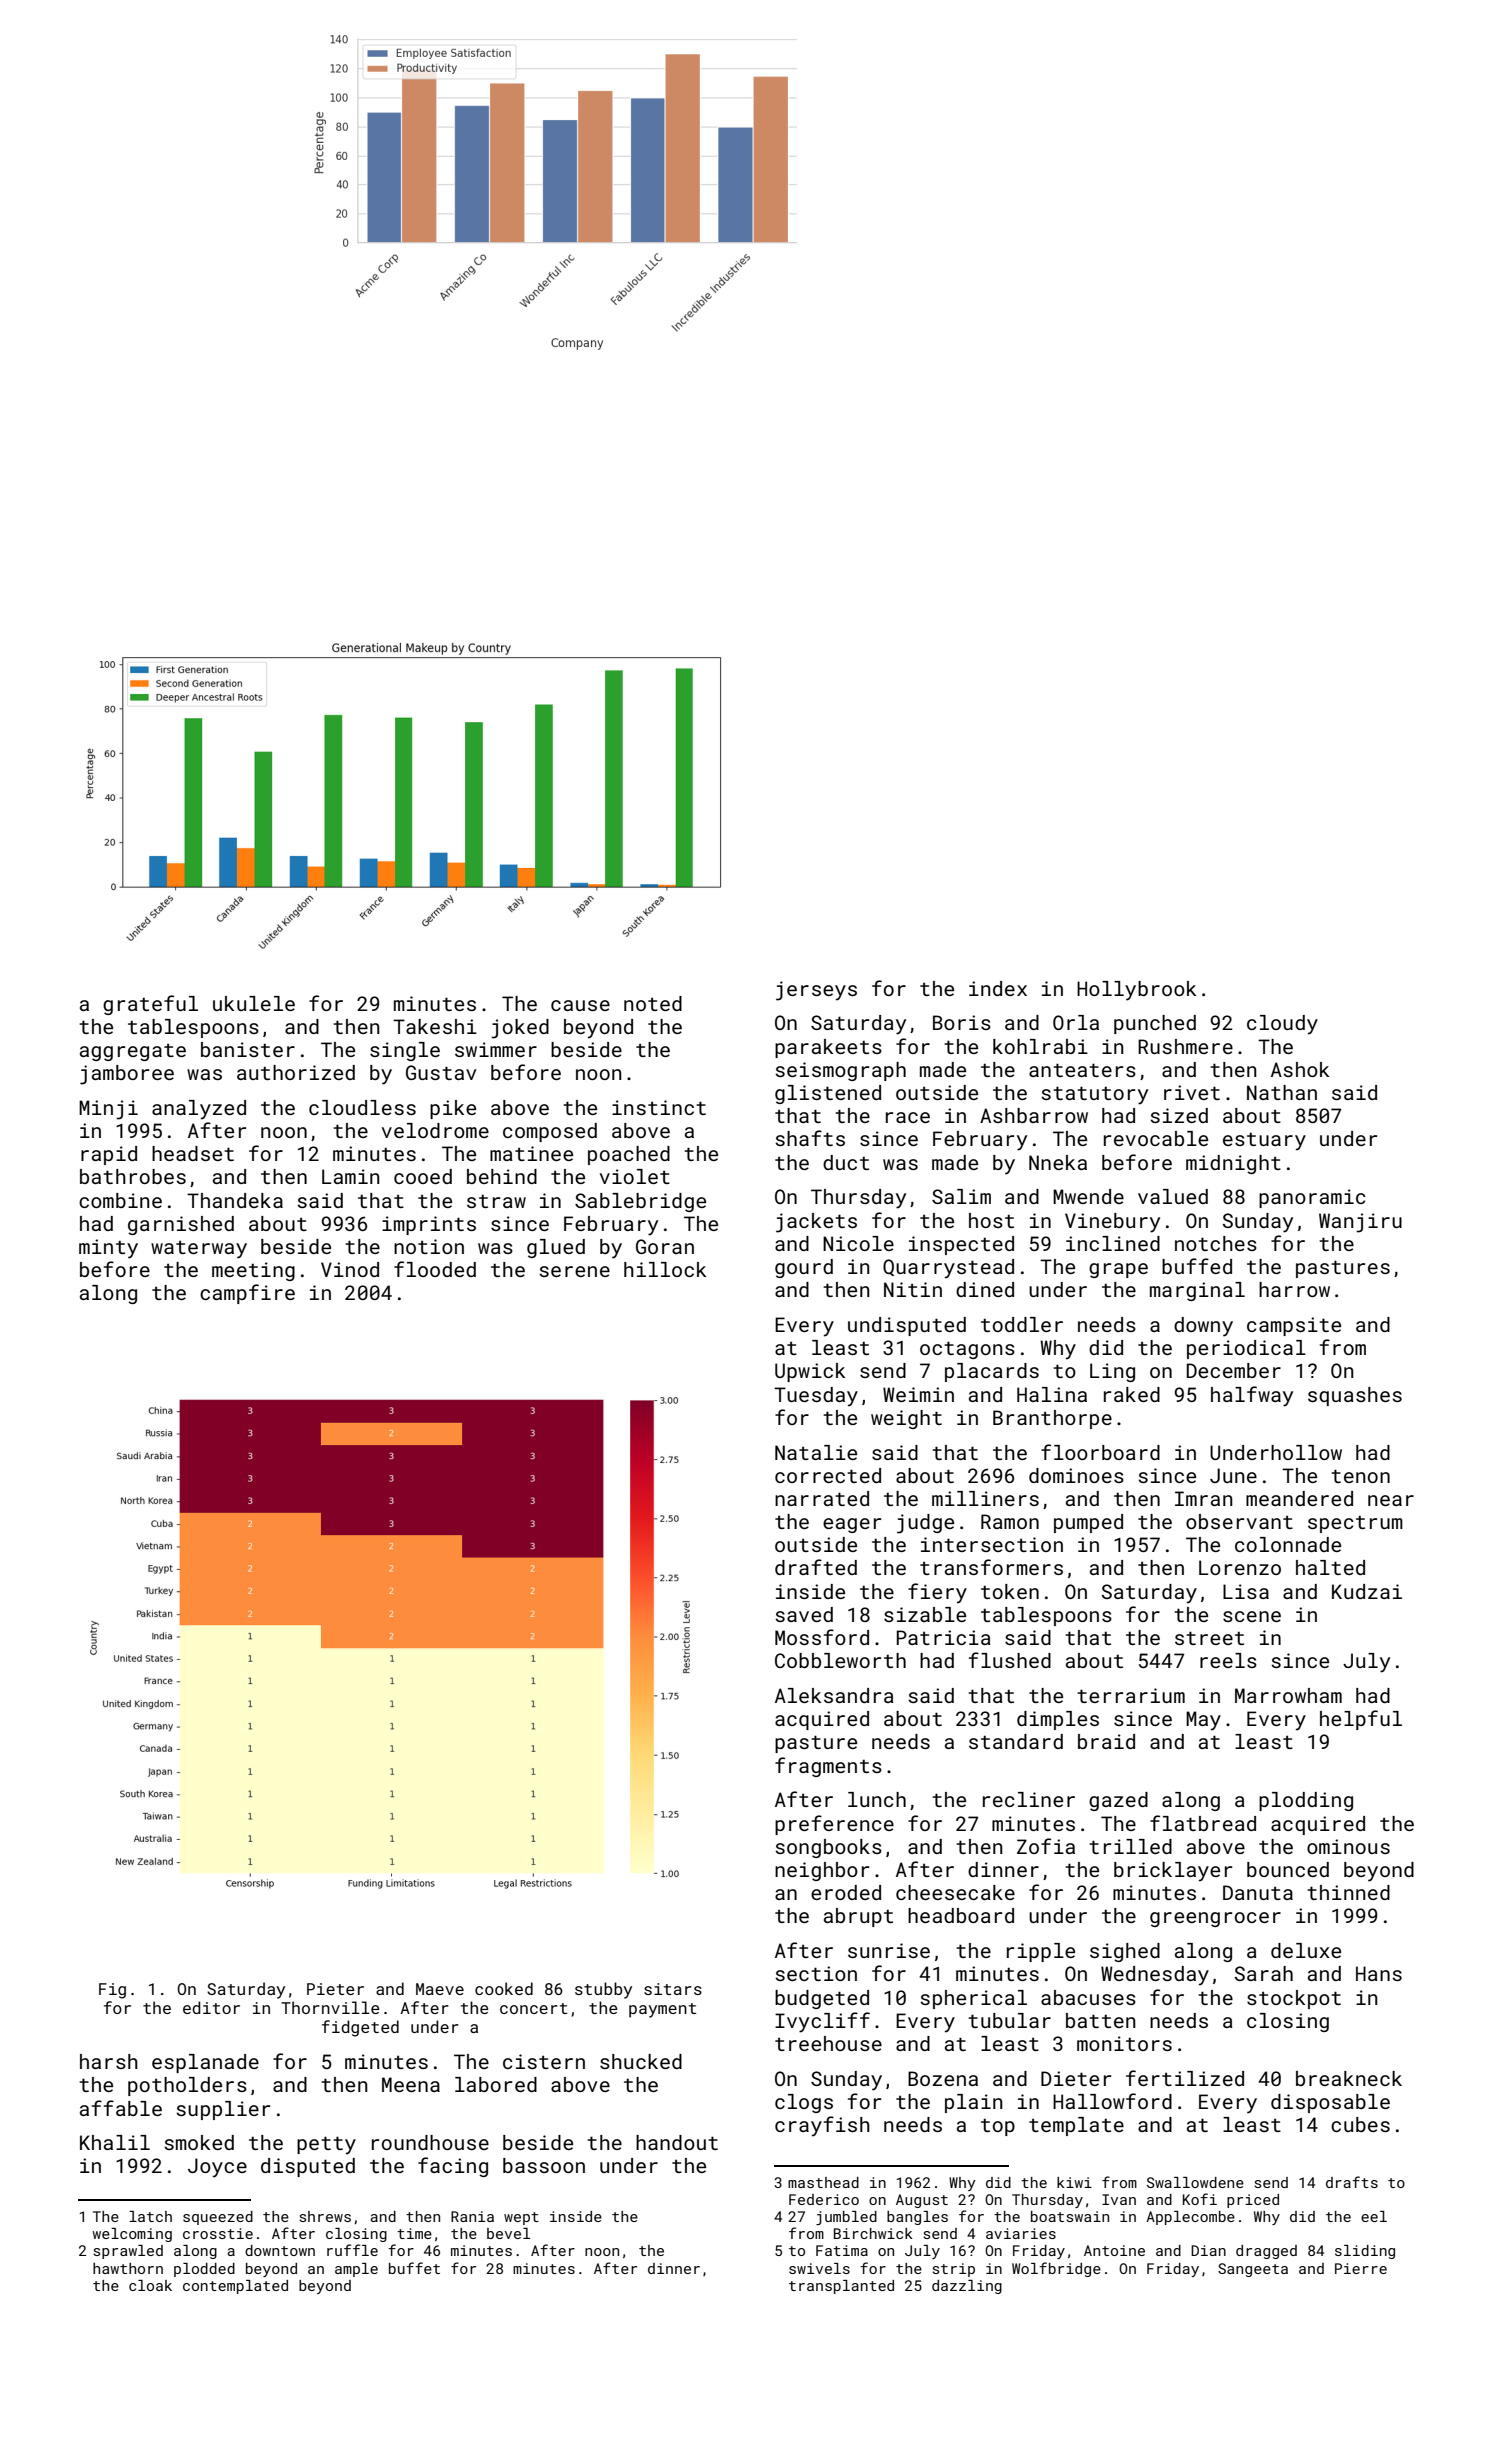 This screenshot has width=1496, height=2464. Describe the element at coordinates (1016, 1741) in the screenshot. I see `standard` at that location.
